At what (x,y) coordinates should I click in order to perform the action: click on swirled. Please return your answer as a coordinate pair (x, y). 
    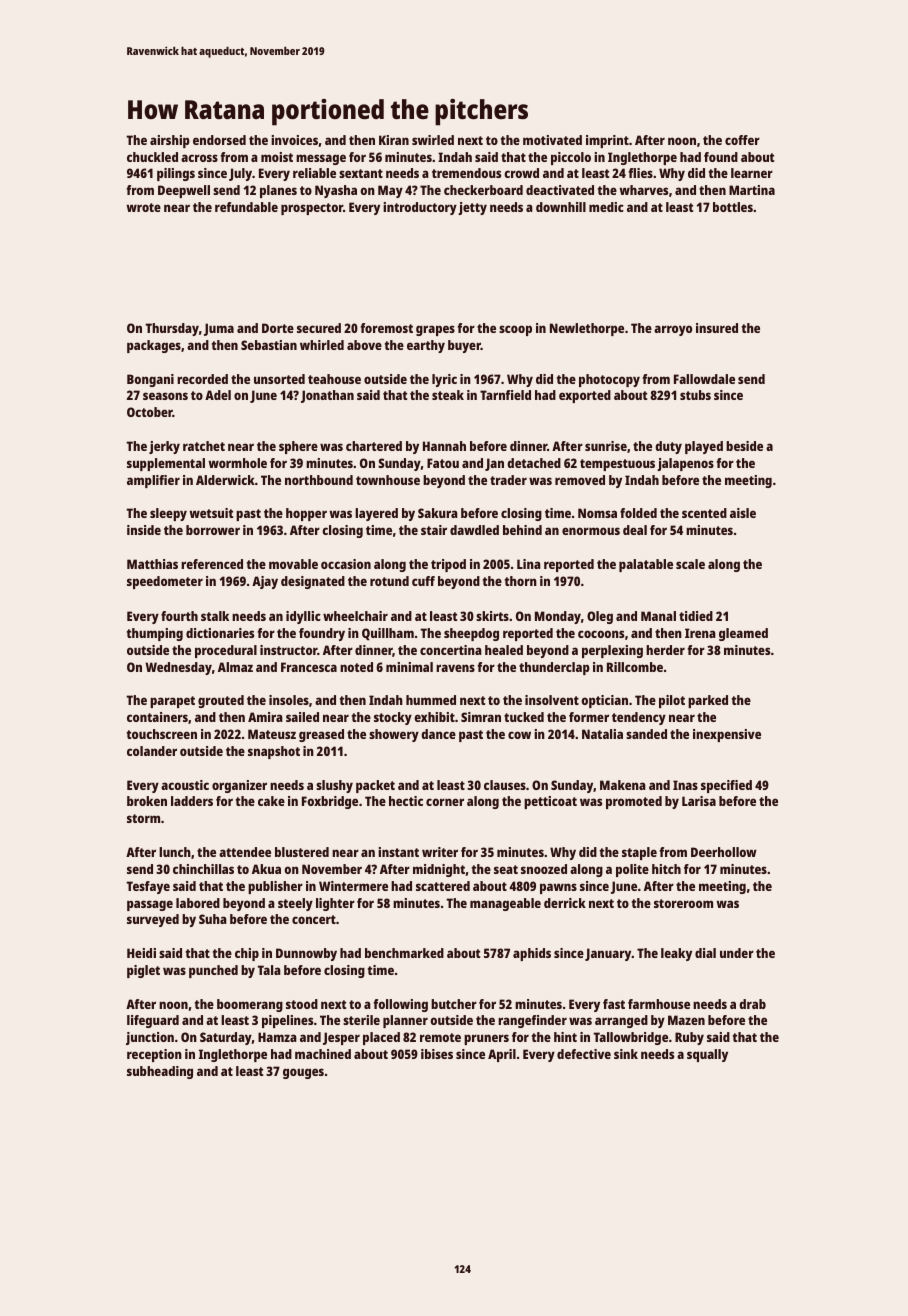
    Looking at the image, I should click on (433, 140).
